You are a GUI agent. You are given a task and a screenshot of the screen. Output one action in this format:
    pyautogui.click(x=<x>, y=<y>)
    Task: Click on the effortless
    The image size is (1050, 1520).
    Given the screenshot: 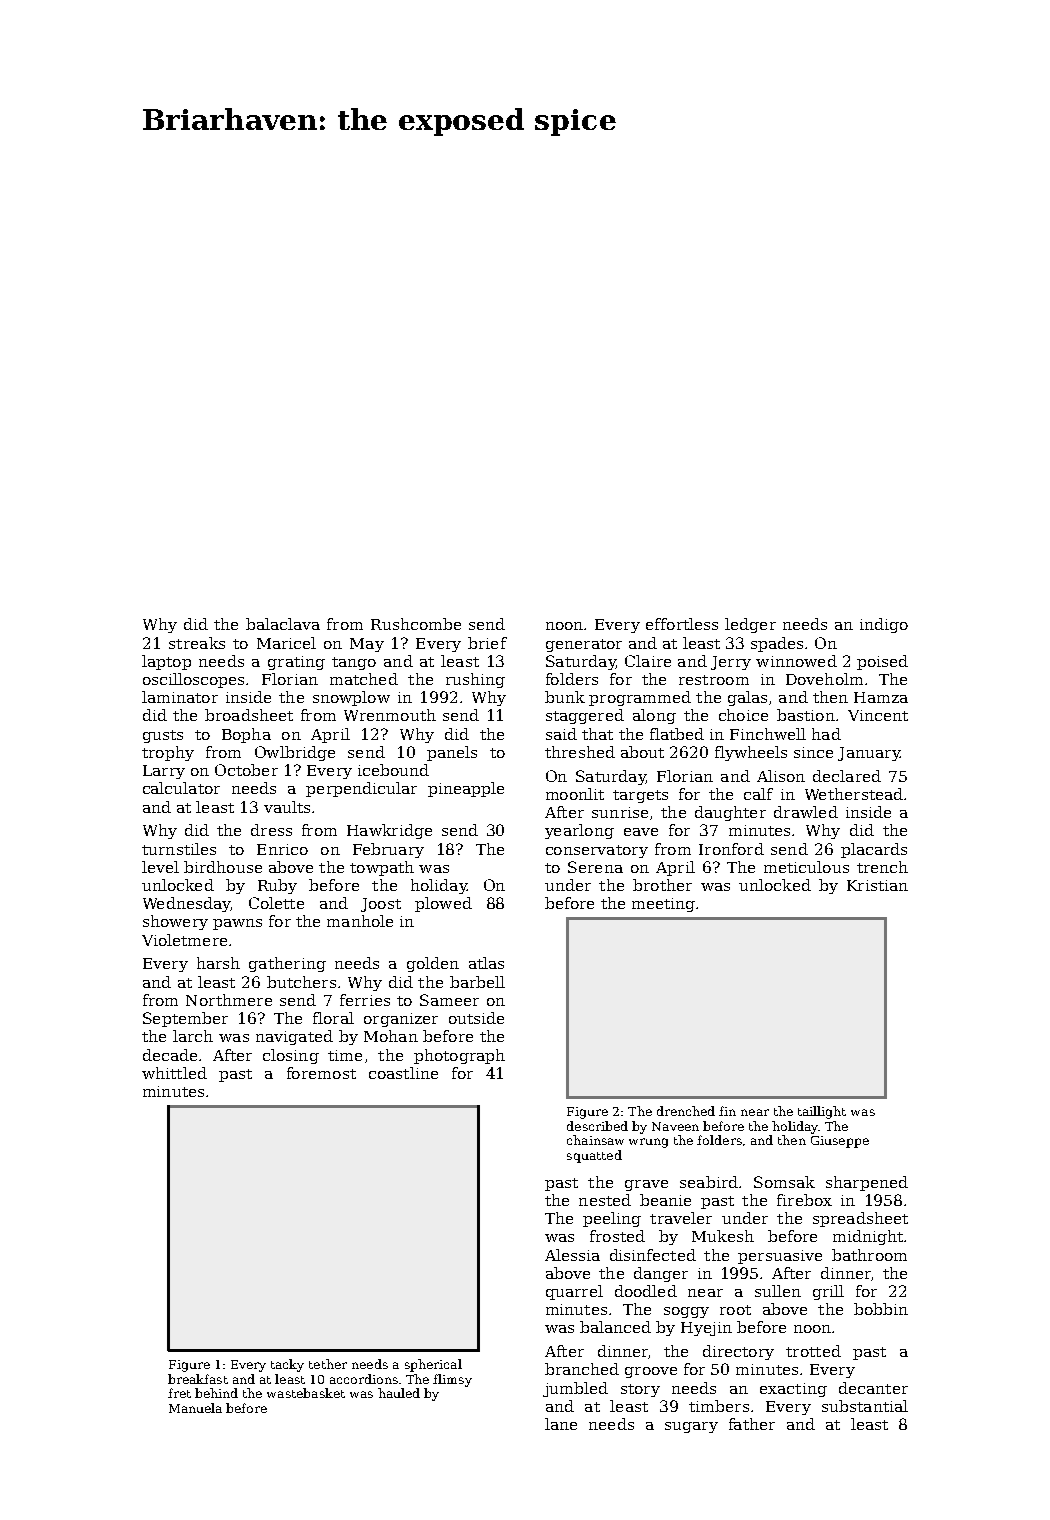 What is the action you would take?
    pyautogui.click(x=682, y=624)
